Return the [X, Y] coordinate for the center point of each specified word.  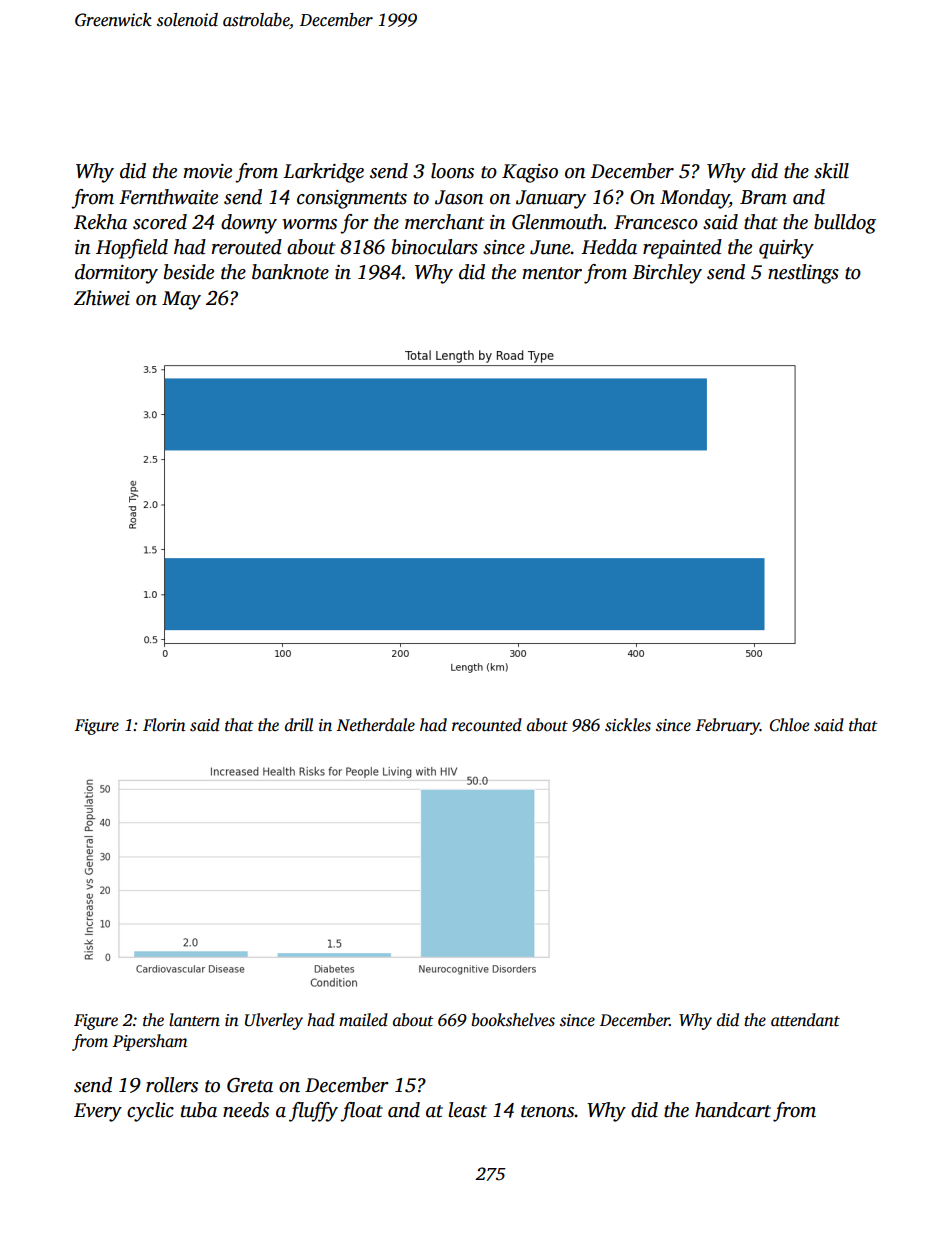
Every [98, 1112]
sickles [628, 725]
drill [299, 725]
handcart [733, 1110]
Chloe [789, 725]
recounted [487, 725]
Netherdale [376, 725]
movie [207, 171]
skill [831, 171]
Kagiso [530, 173]
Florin [164, 725]
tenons [547, 1111]
